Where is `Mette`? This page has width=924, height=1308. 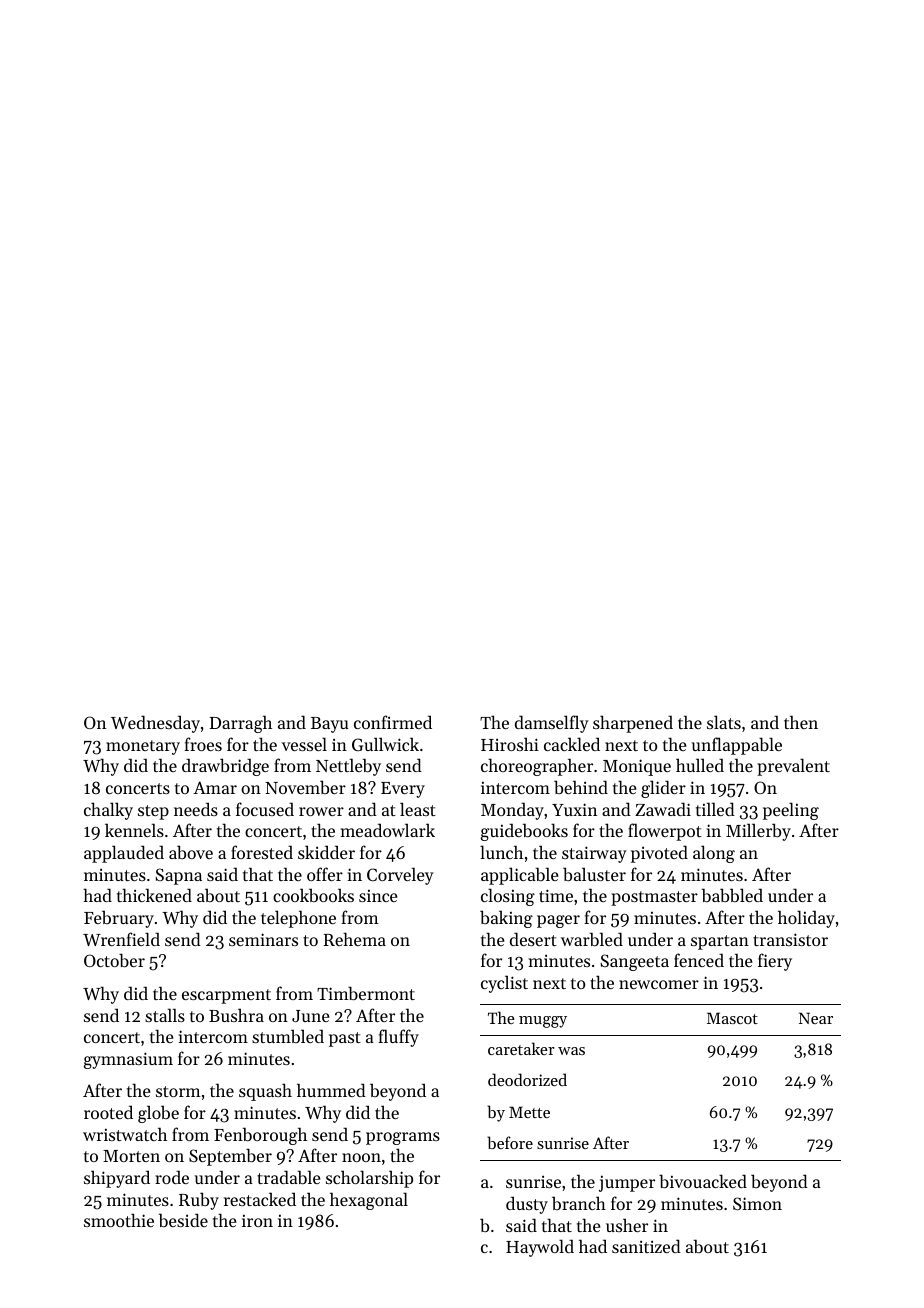 Mette is located at coordinates (529, 1112).
